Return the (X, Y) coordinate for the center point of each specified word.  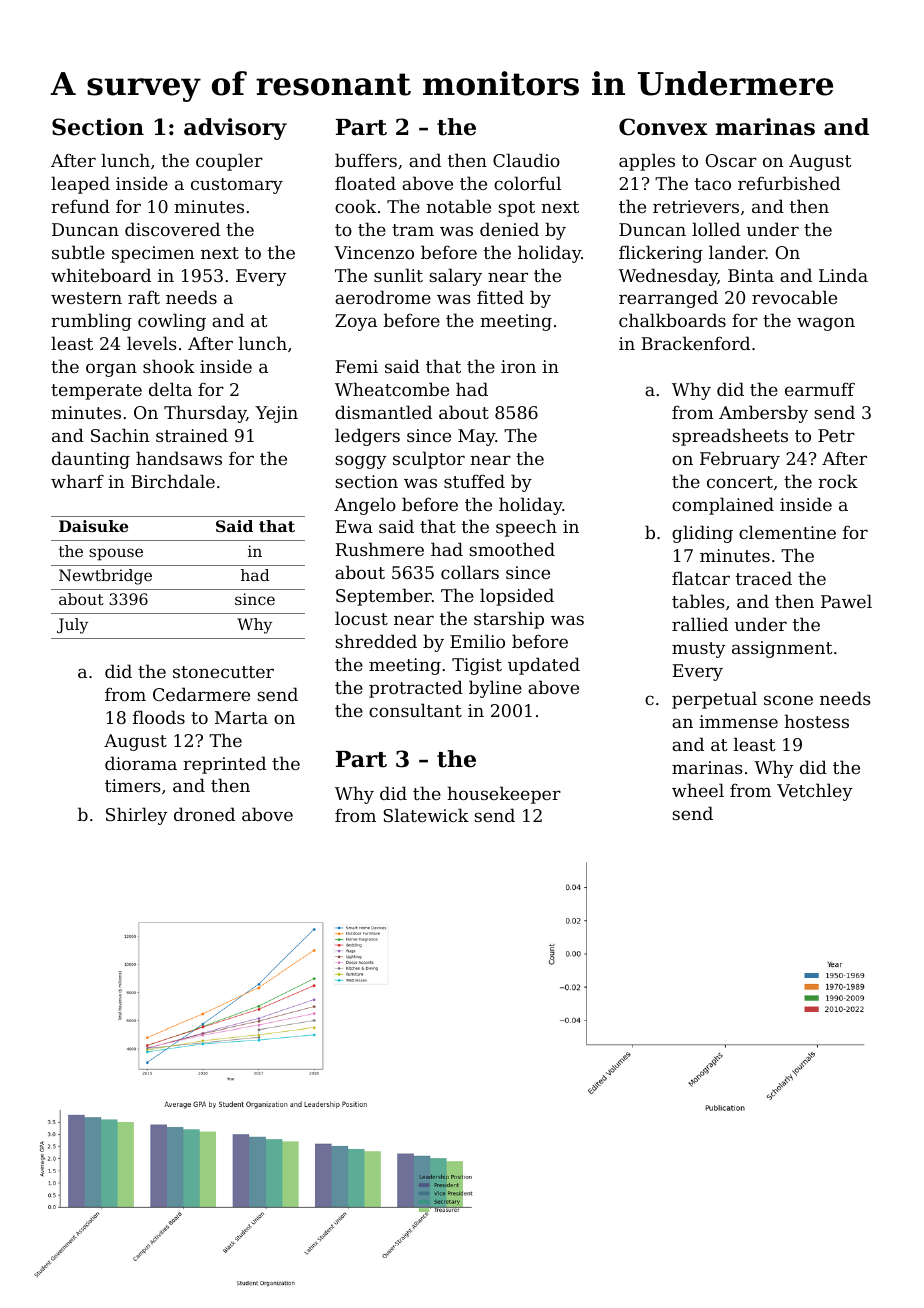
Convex (663, 127)
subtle (78, 252)
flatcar (701, 578)
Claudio (526, 160)
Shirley (137, 816)
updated (544, 666)
